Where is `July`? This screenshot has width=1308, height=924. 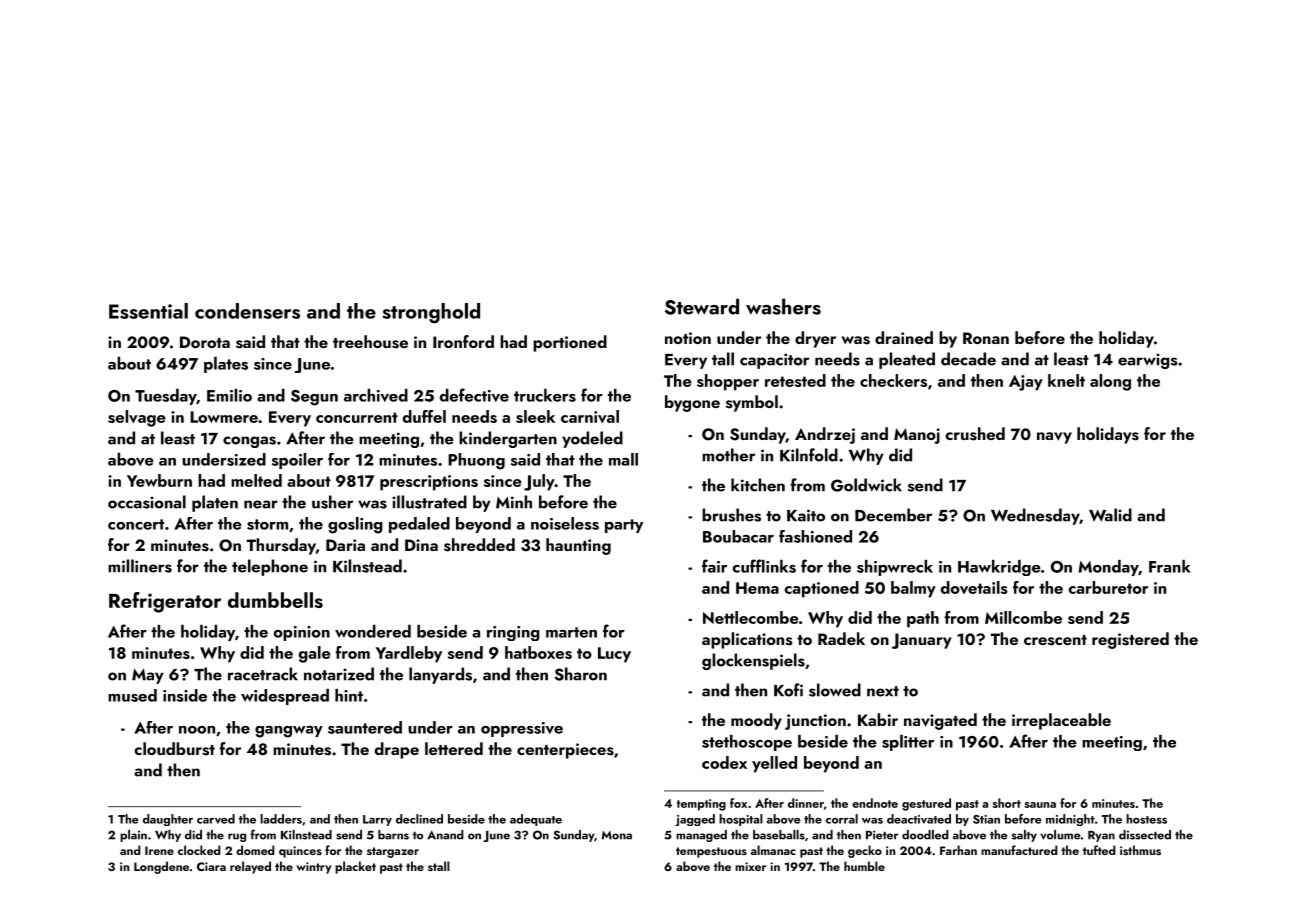 July is located at coordinates (539, 482).
